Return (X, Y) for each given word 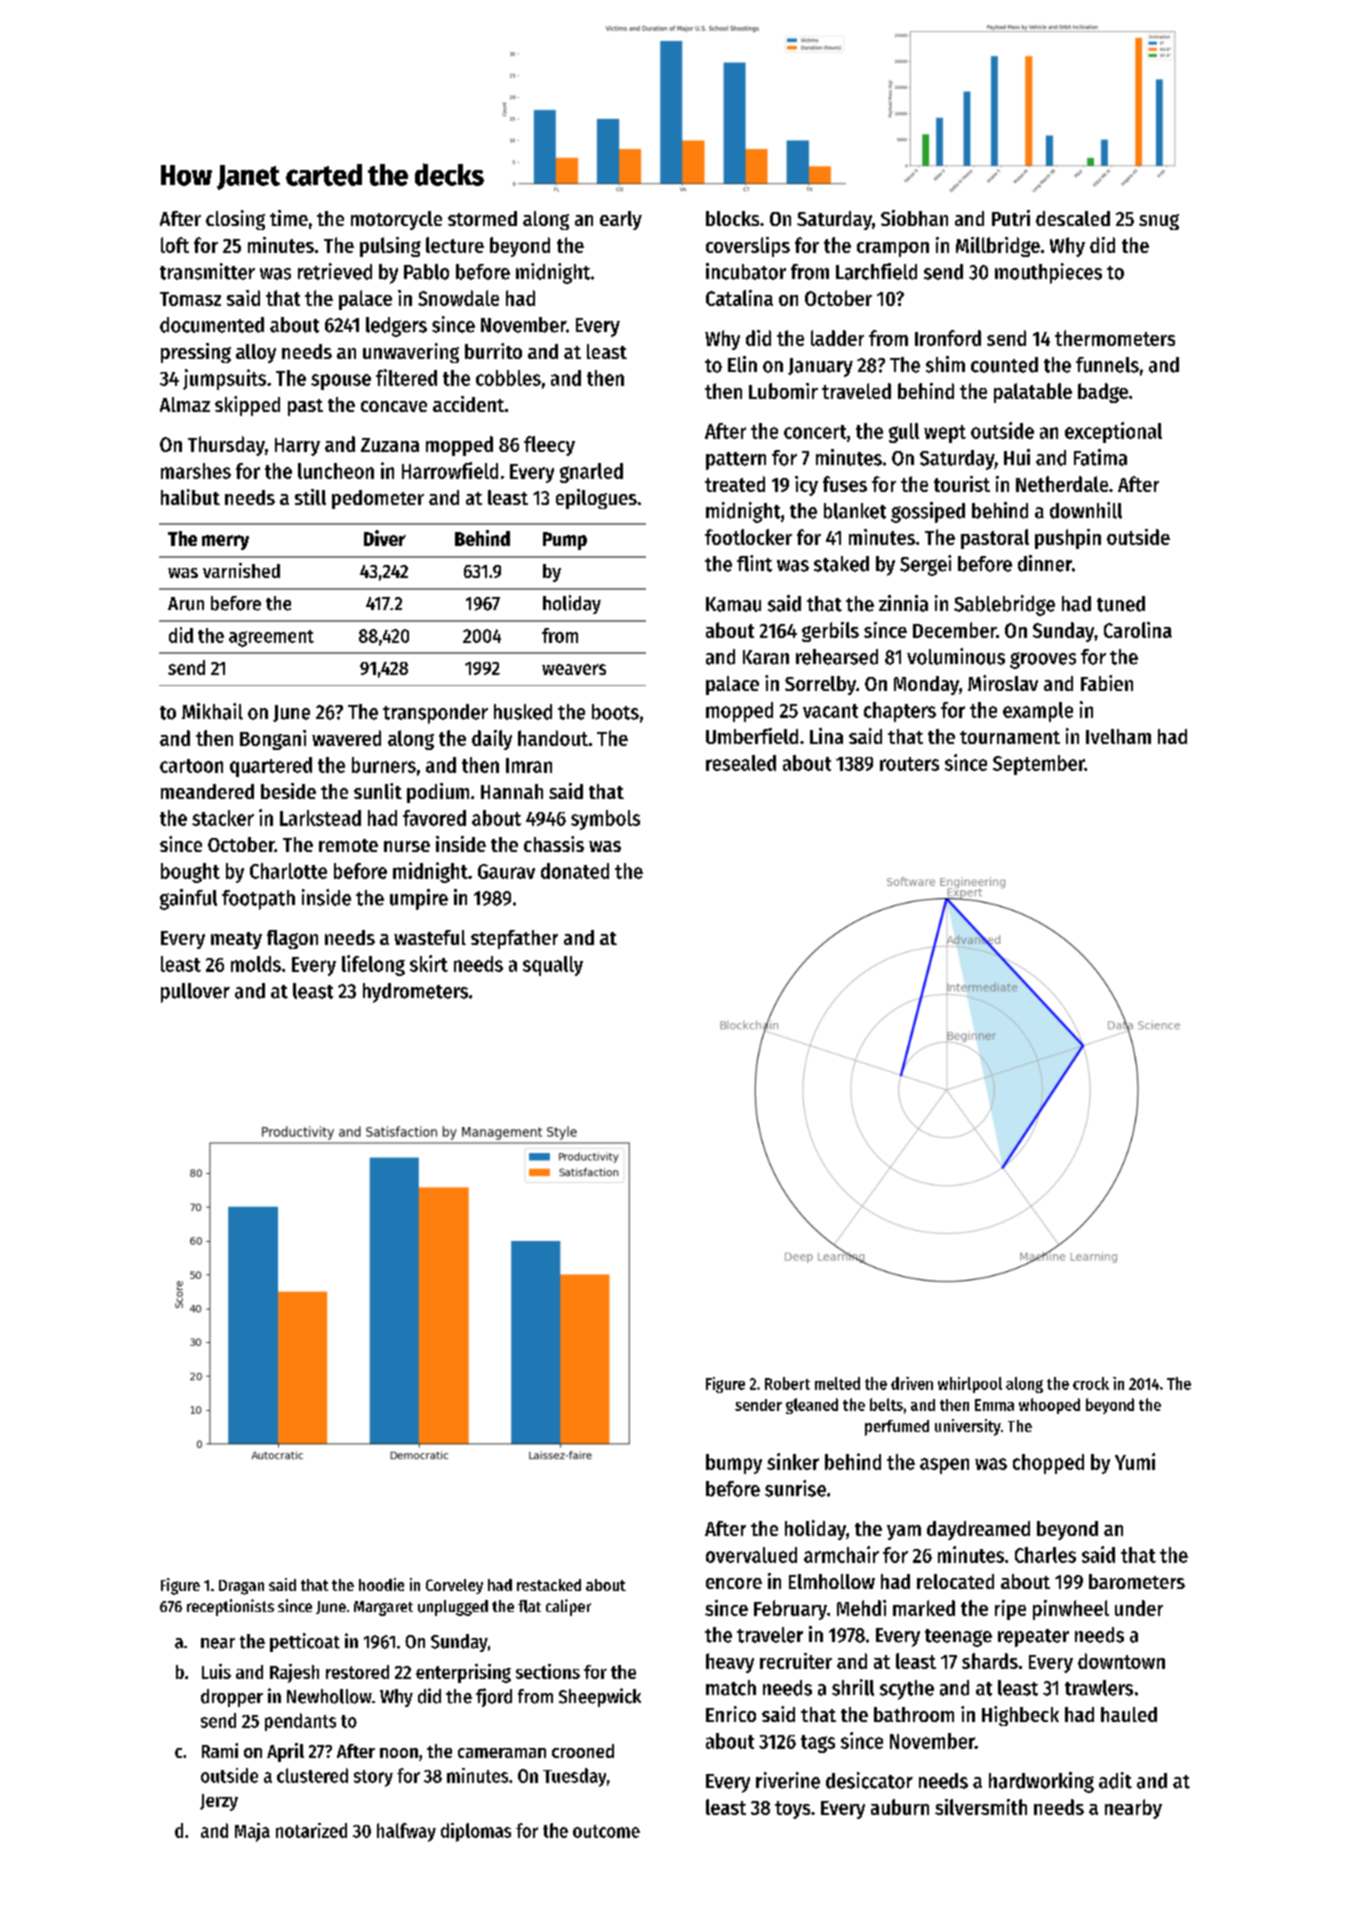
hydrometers (415, 993)
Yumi (1135, 1461)
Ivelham (1118, 736)
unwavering (411, 353)
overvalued (751, 1555)
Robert (787, 1383)
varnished (241, 570)
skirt (429, 963)
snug (1159, 222)
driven (912, 1383)
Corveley (454, 1586)
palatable (1033, 393)
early (621, 220)
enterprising (463, 1673)
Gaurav (506, 871)
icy (806, 486)
